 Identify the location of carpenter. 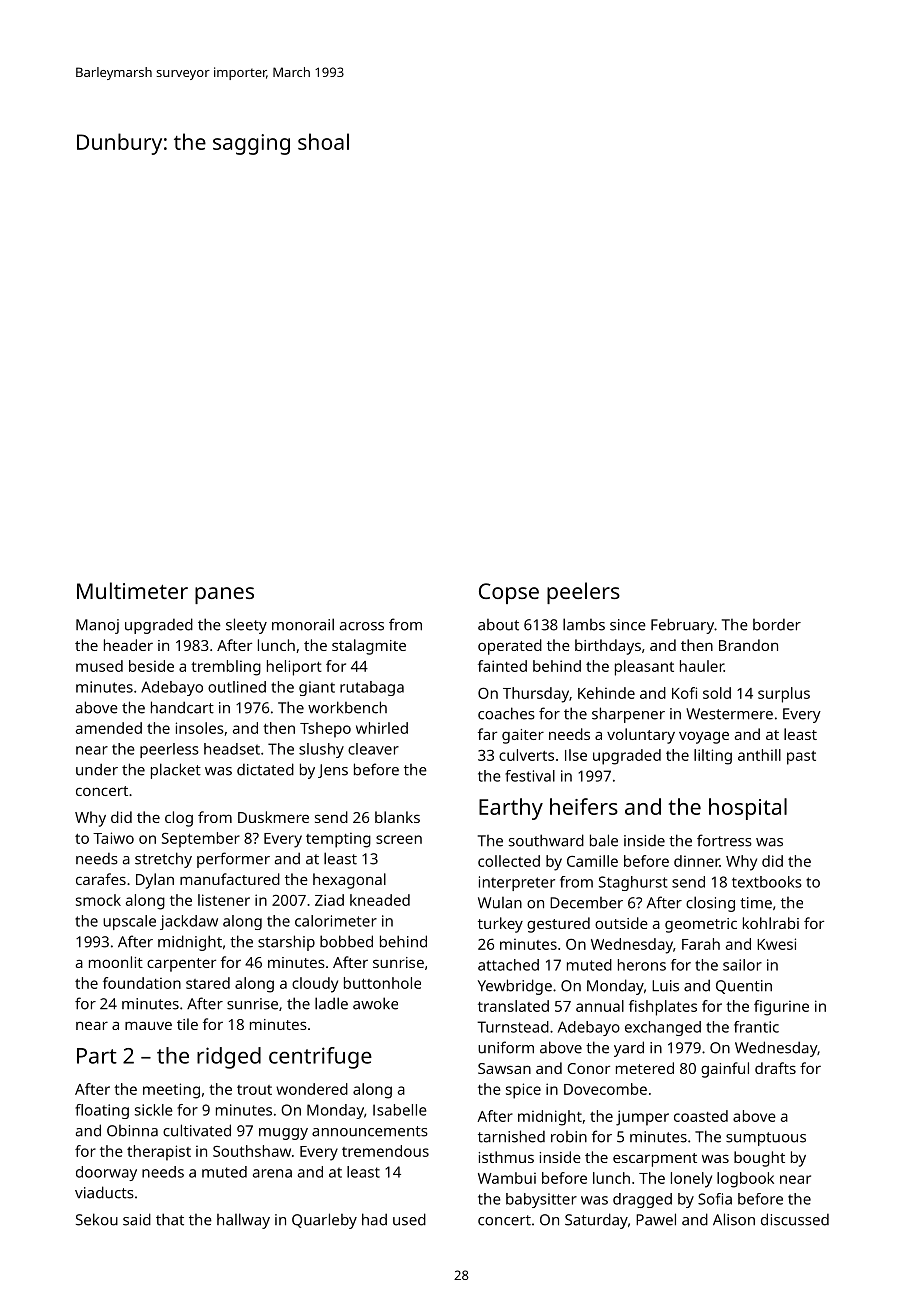
(181, 965).
